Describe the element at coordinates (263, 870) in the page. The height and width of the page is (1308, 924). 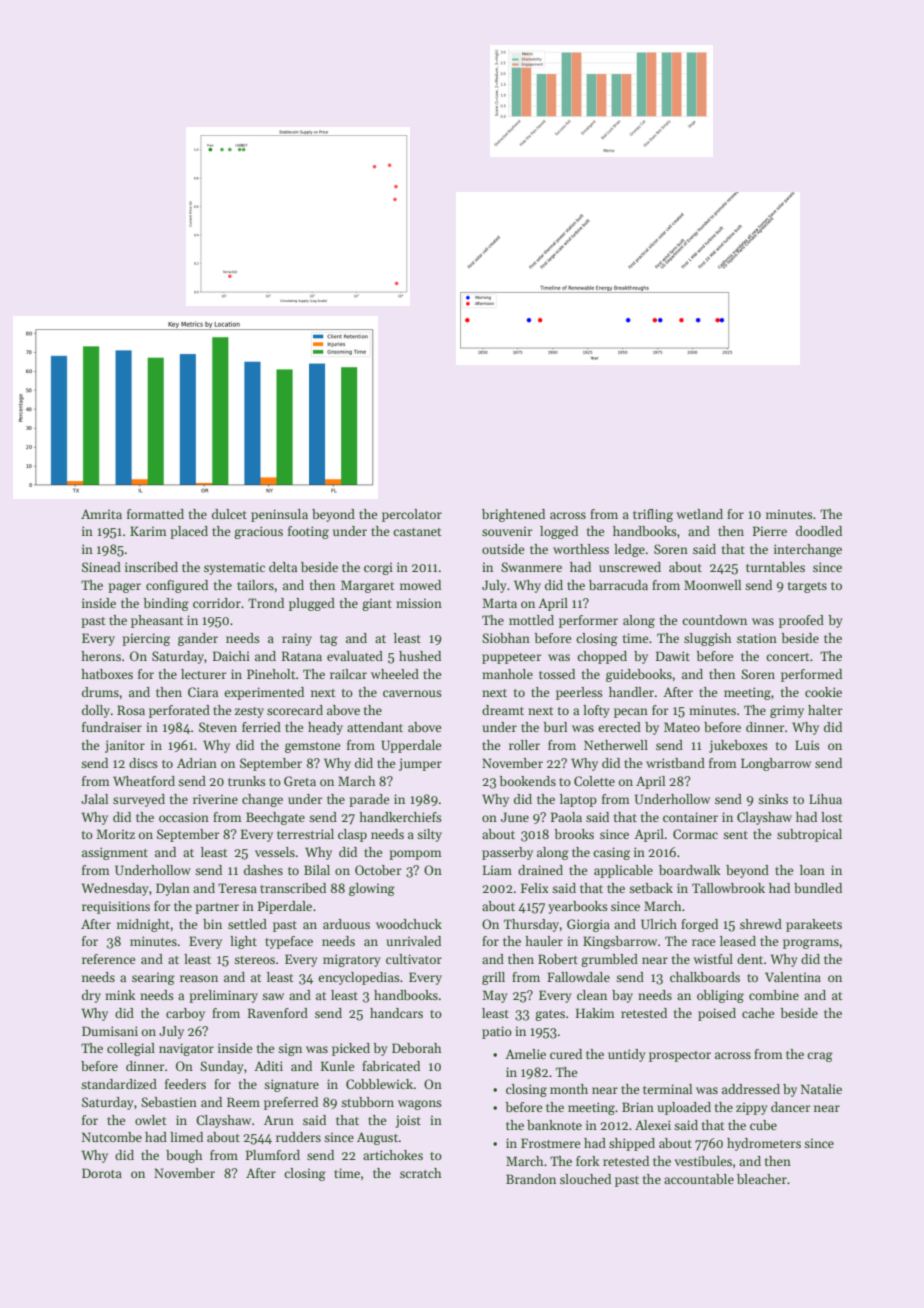
I see `dashes` at that location.
